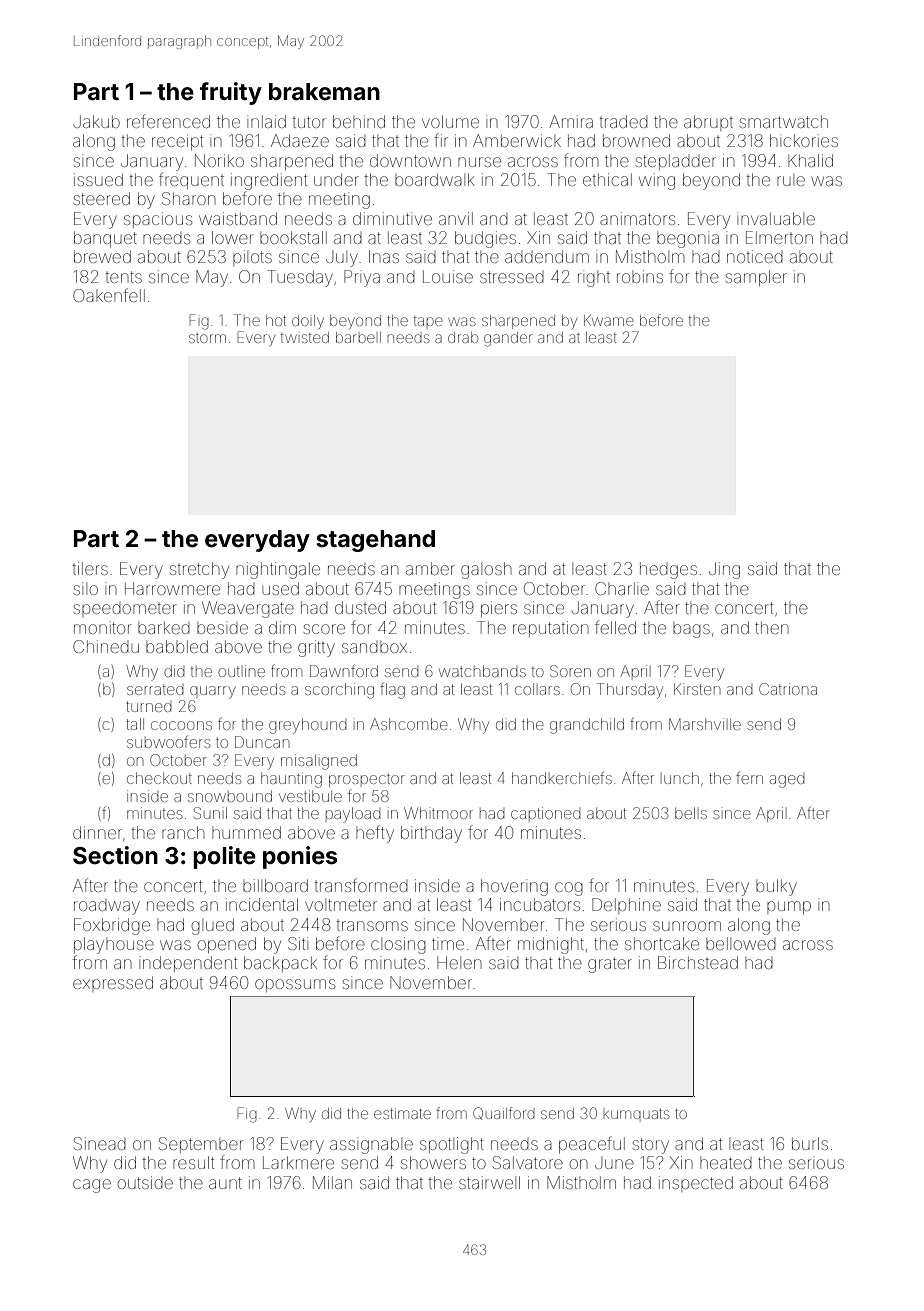  What do you see at coordinates (90, 568) in the screenshot?
I see `tilers` at bounding box center [90, 568].
